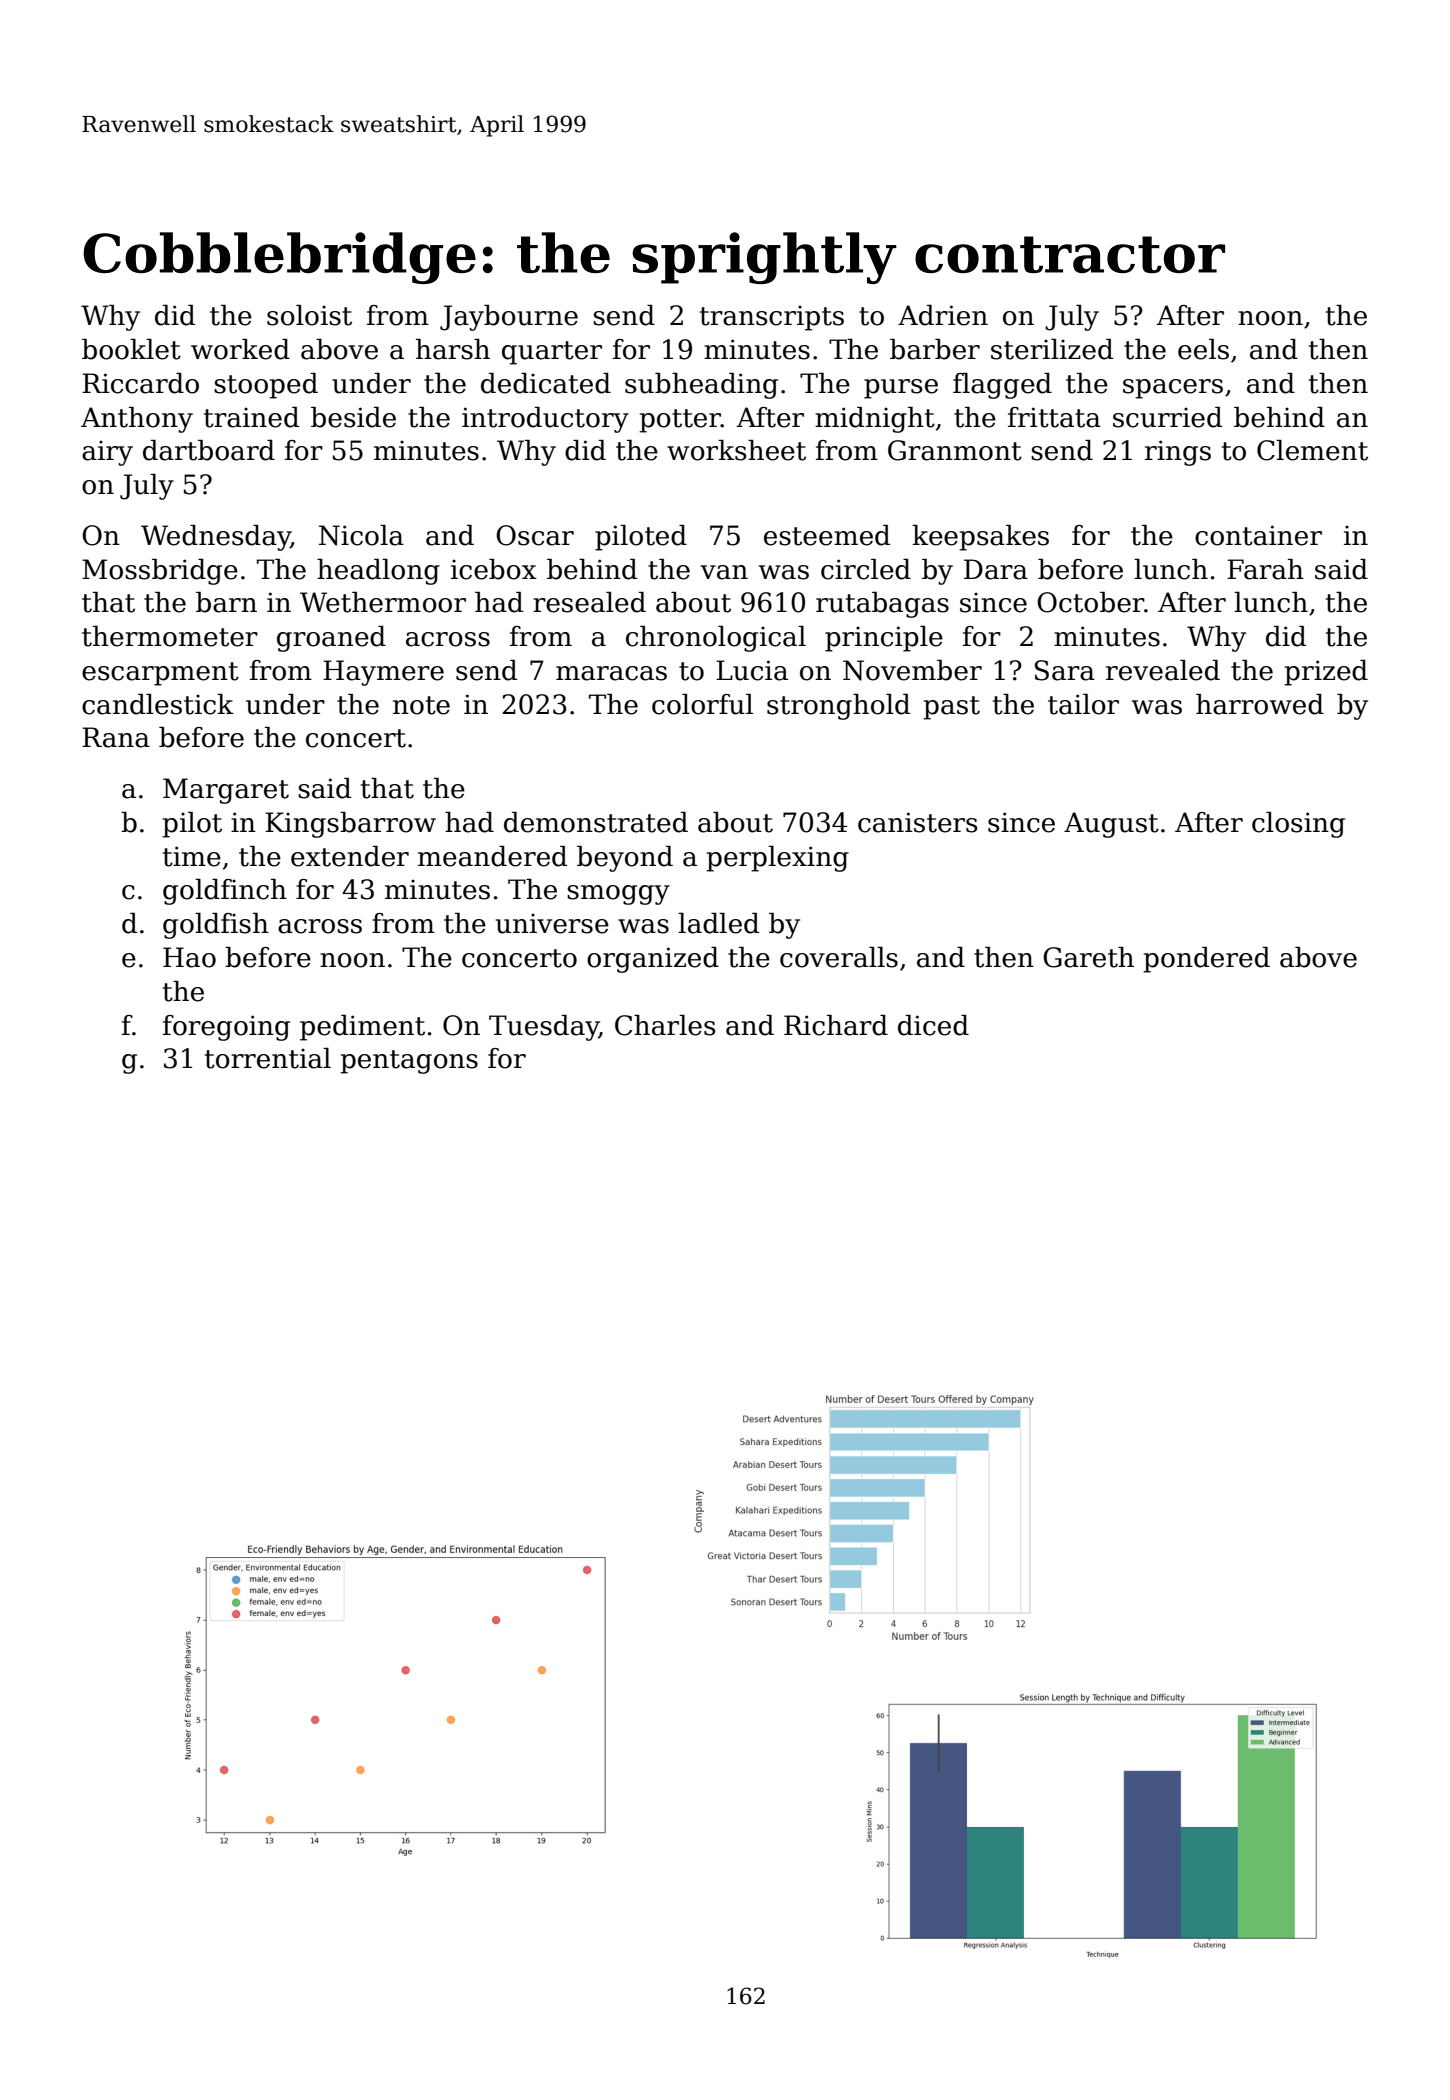 The height and width of the screenshot is (2100, 1450). I want to click on soloist, so click(309, 315).
